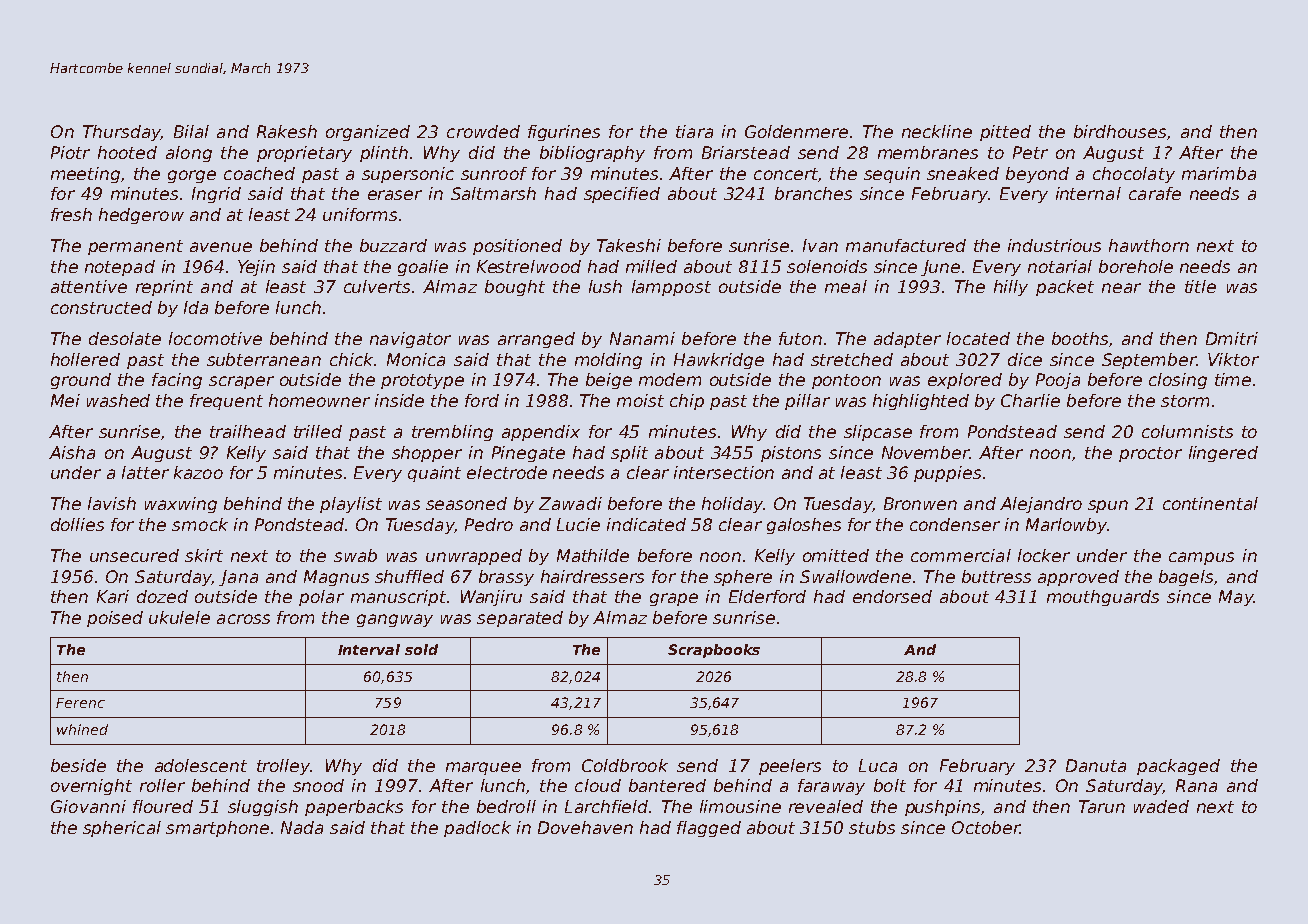  What do you see at coordinates (112, 503) in the screenshot?
I see `lavish` at bounding box center [112, 503].
